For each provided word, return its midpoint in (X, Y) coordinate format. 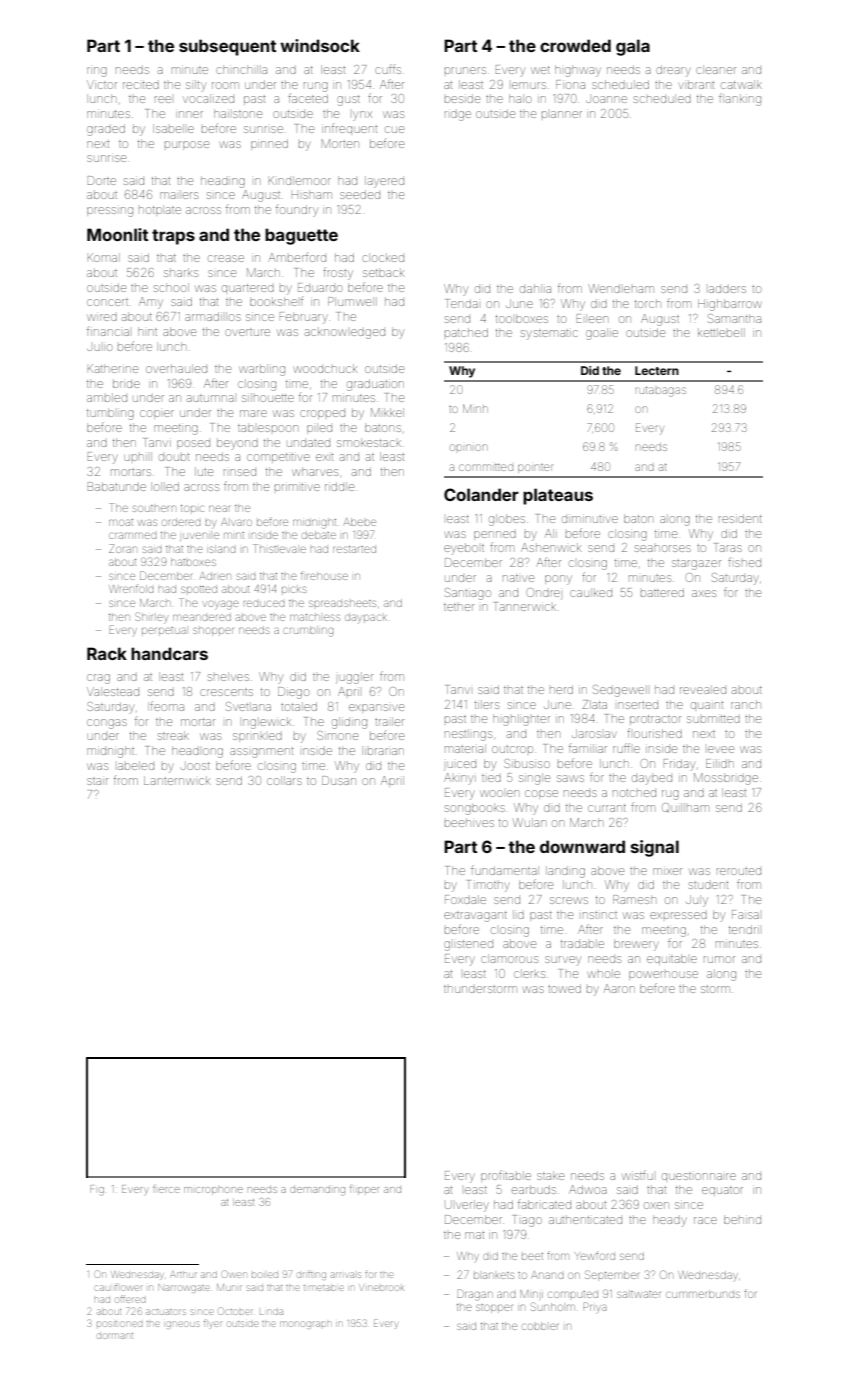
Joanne (606, 99)
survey (563, 961)
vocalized (208, 98)
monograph (305, 1325)
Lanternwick (177, 780)
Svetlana (248, 706)
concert (107, 302)
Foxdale (465, 899)
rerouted (739, 871)
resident (740, 518)
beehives (469, 822)
